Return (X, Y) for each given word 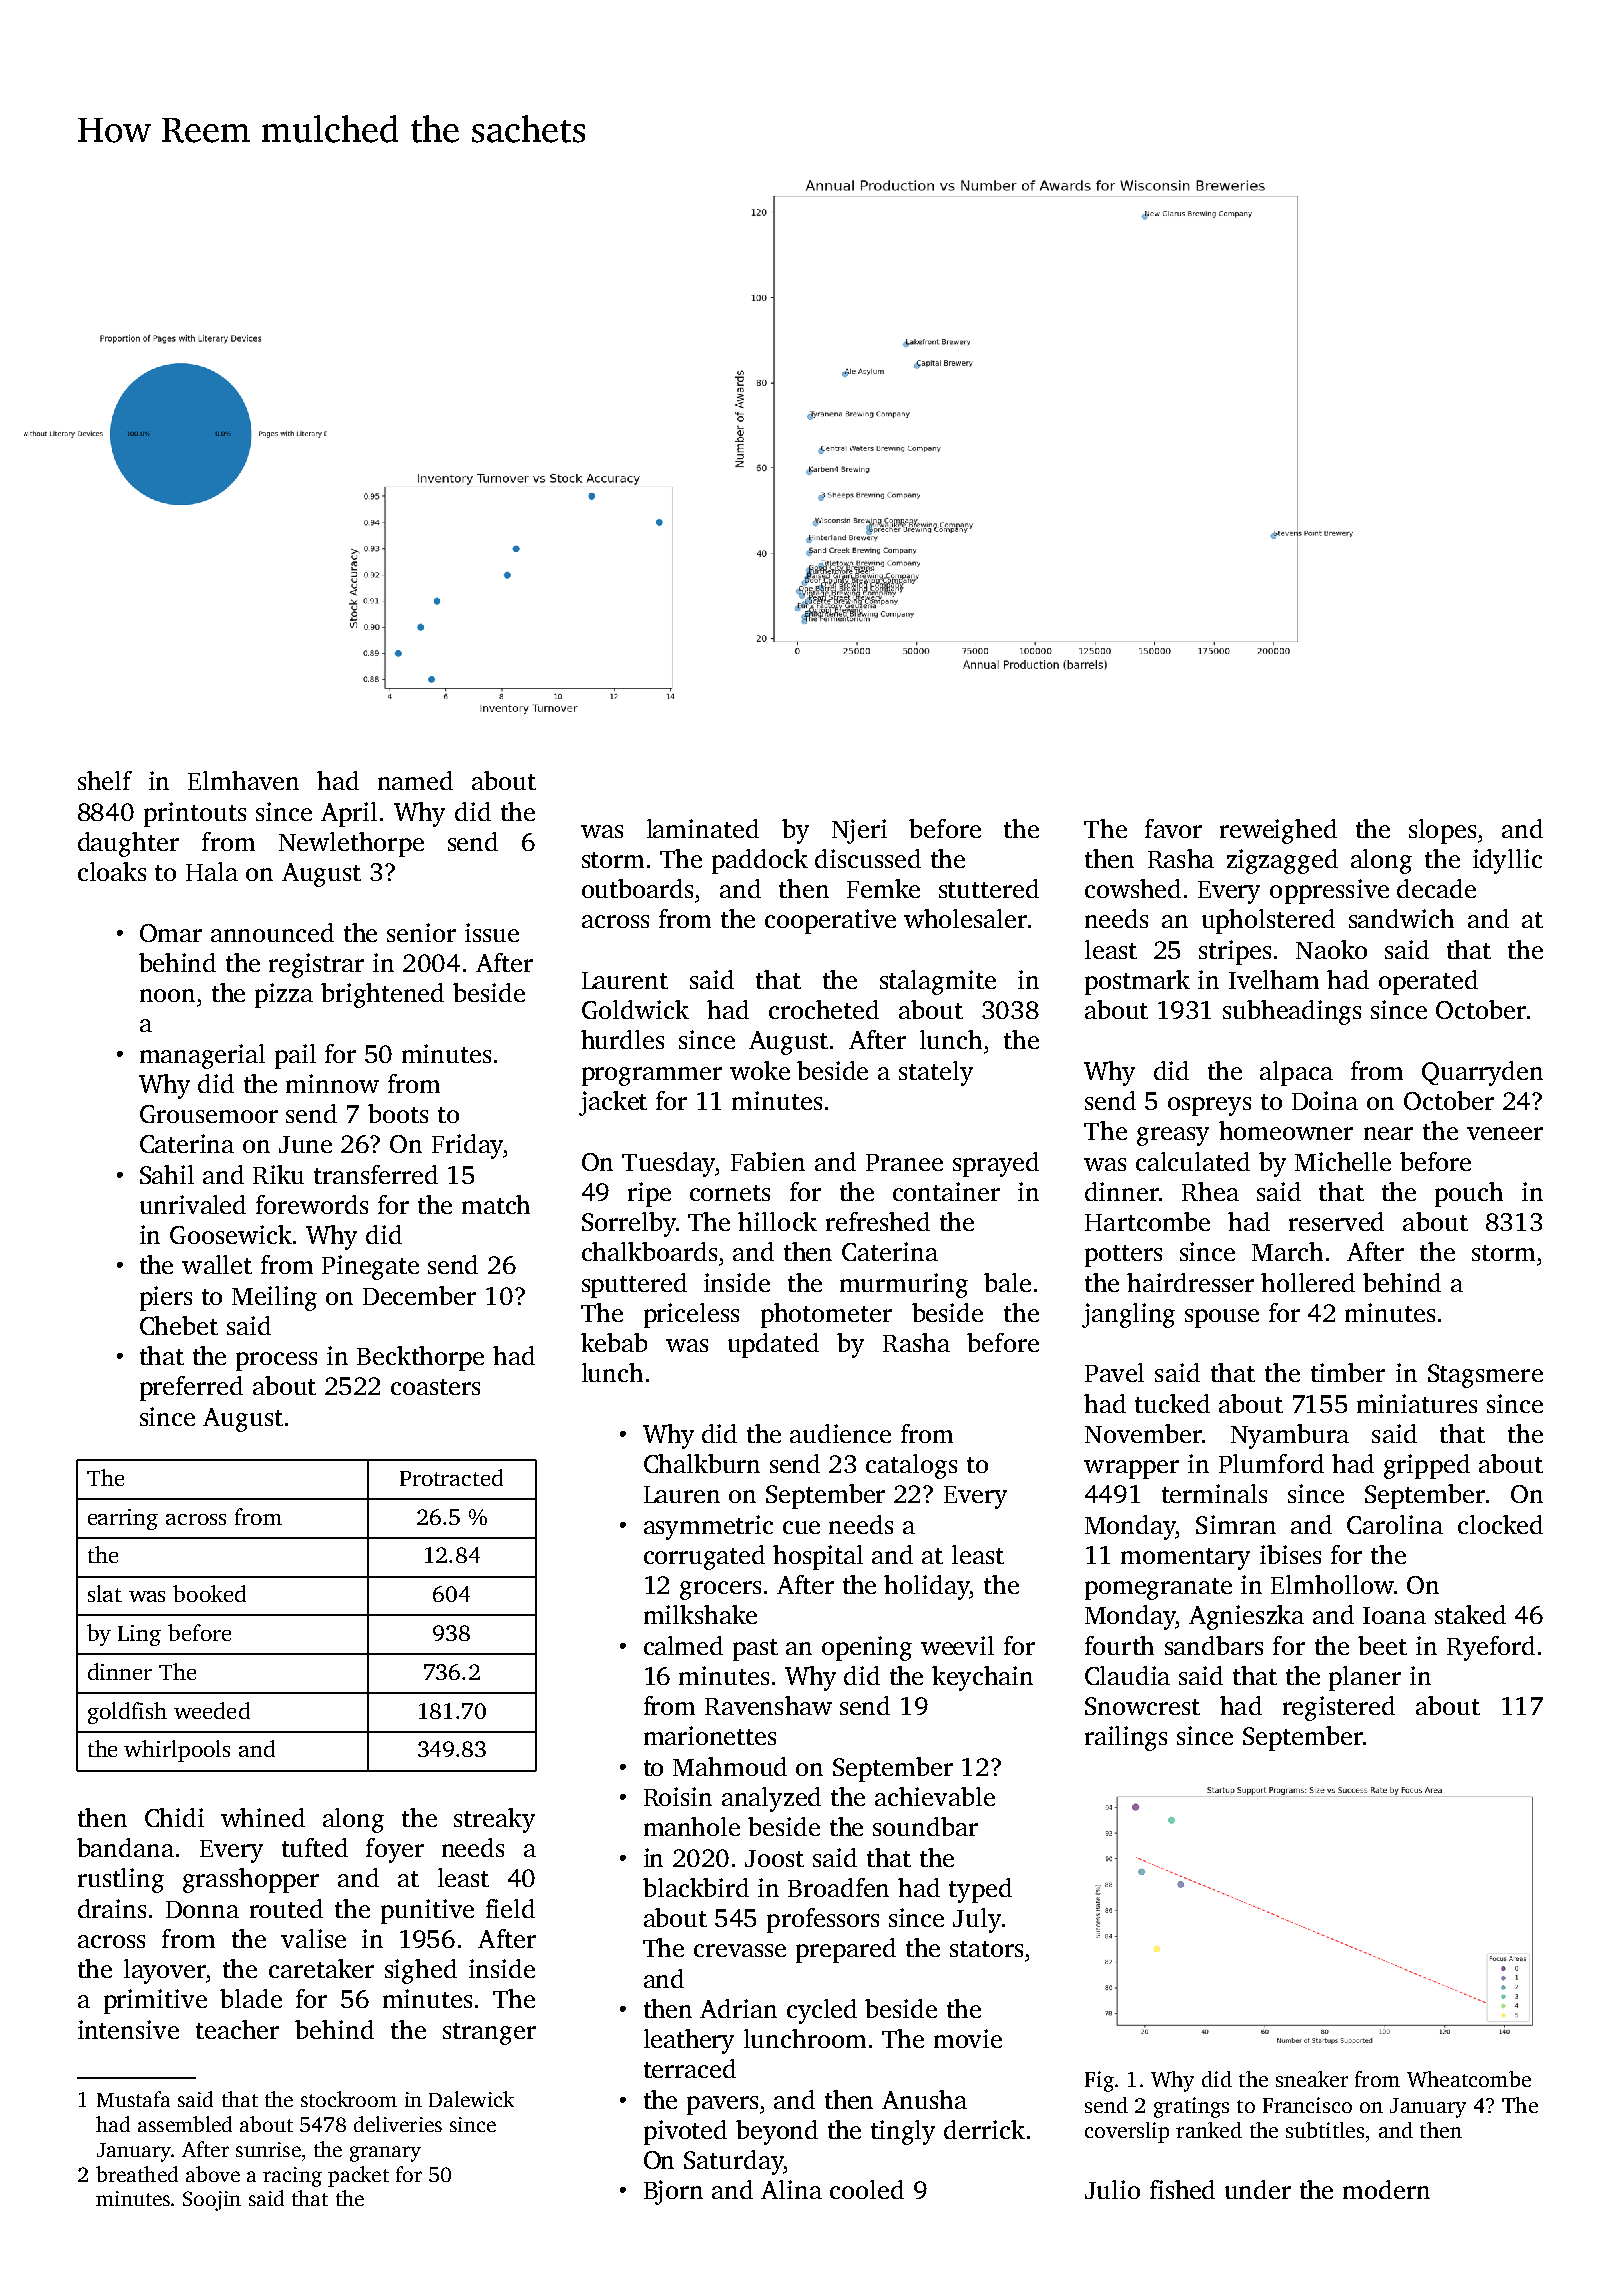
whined (263, 1817)
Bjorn (673, 2192)
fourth (1119, 1645)
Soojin (212, 2201)
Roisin (678, 1796)
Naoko (1331, 949)
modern (1386, 2189)
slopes (1442, 831)
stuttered (989, 888)
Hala (212, 871)
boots (398, 1113)
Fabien (768, 1161)
